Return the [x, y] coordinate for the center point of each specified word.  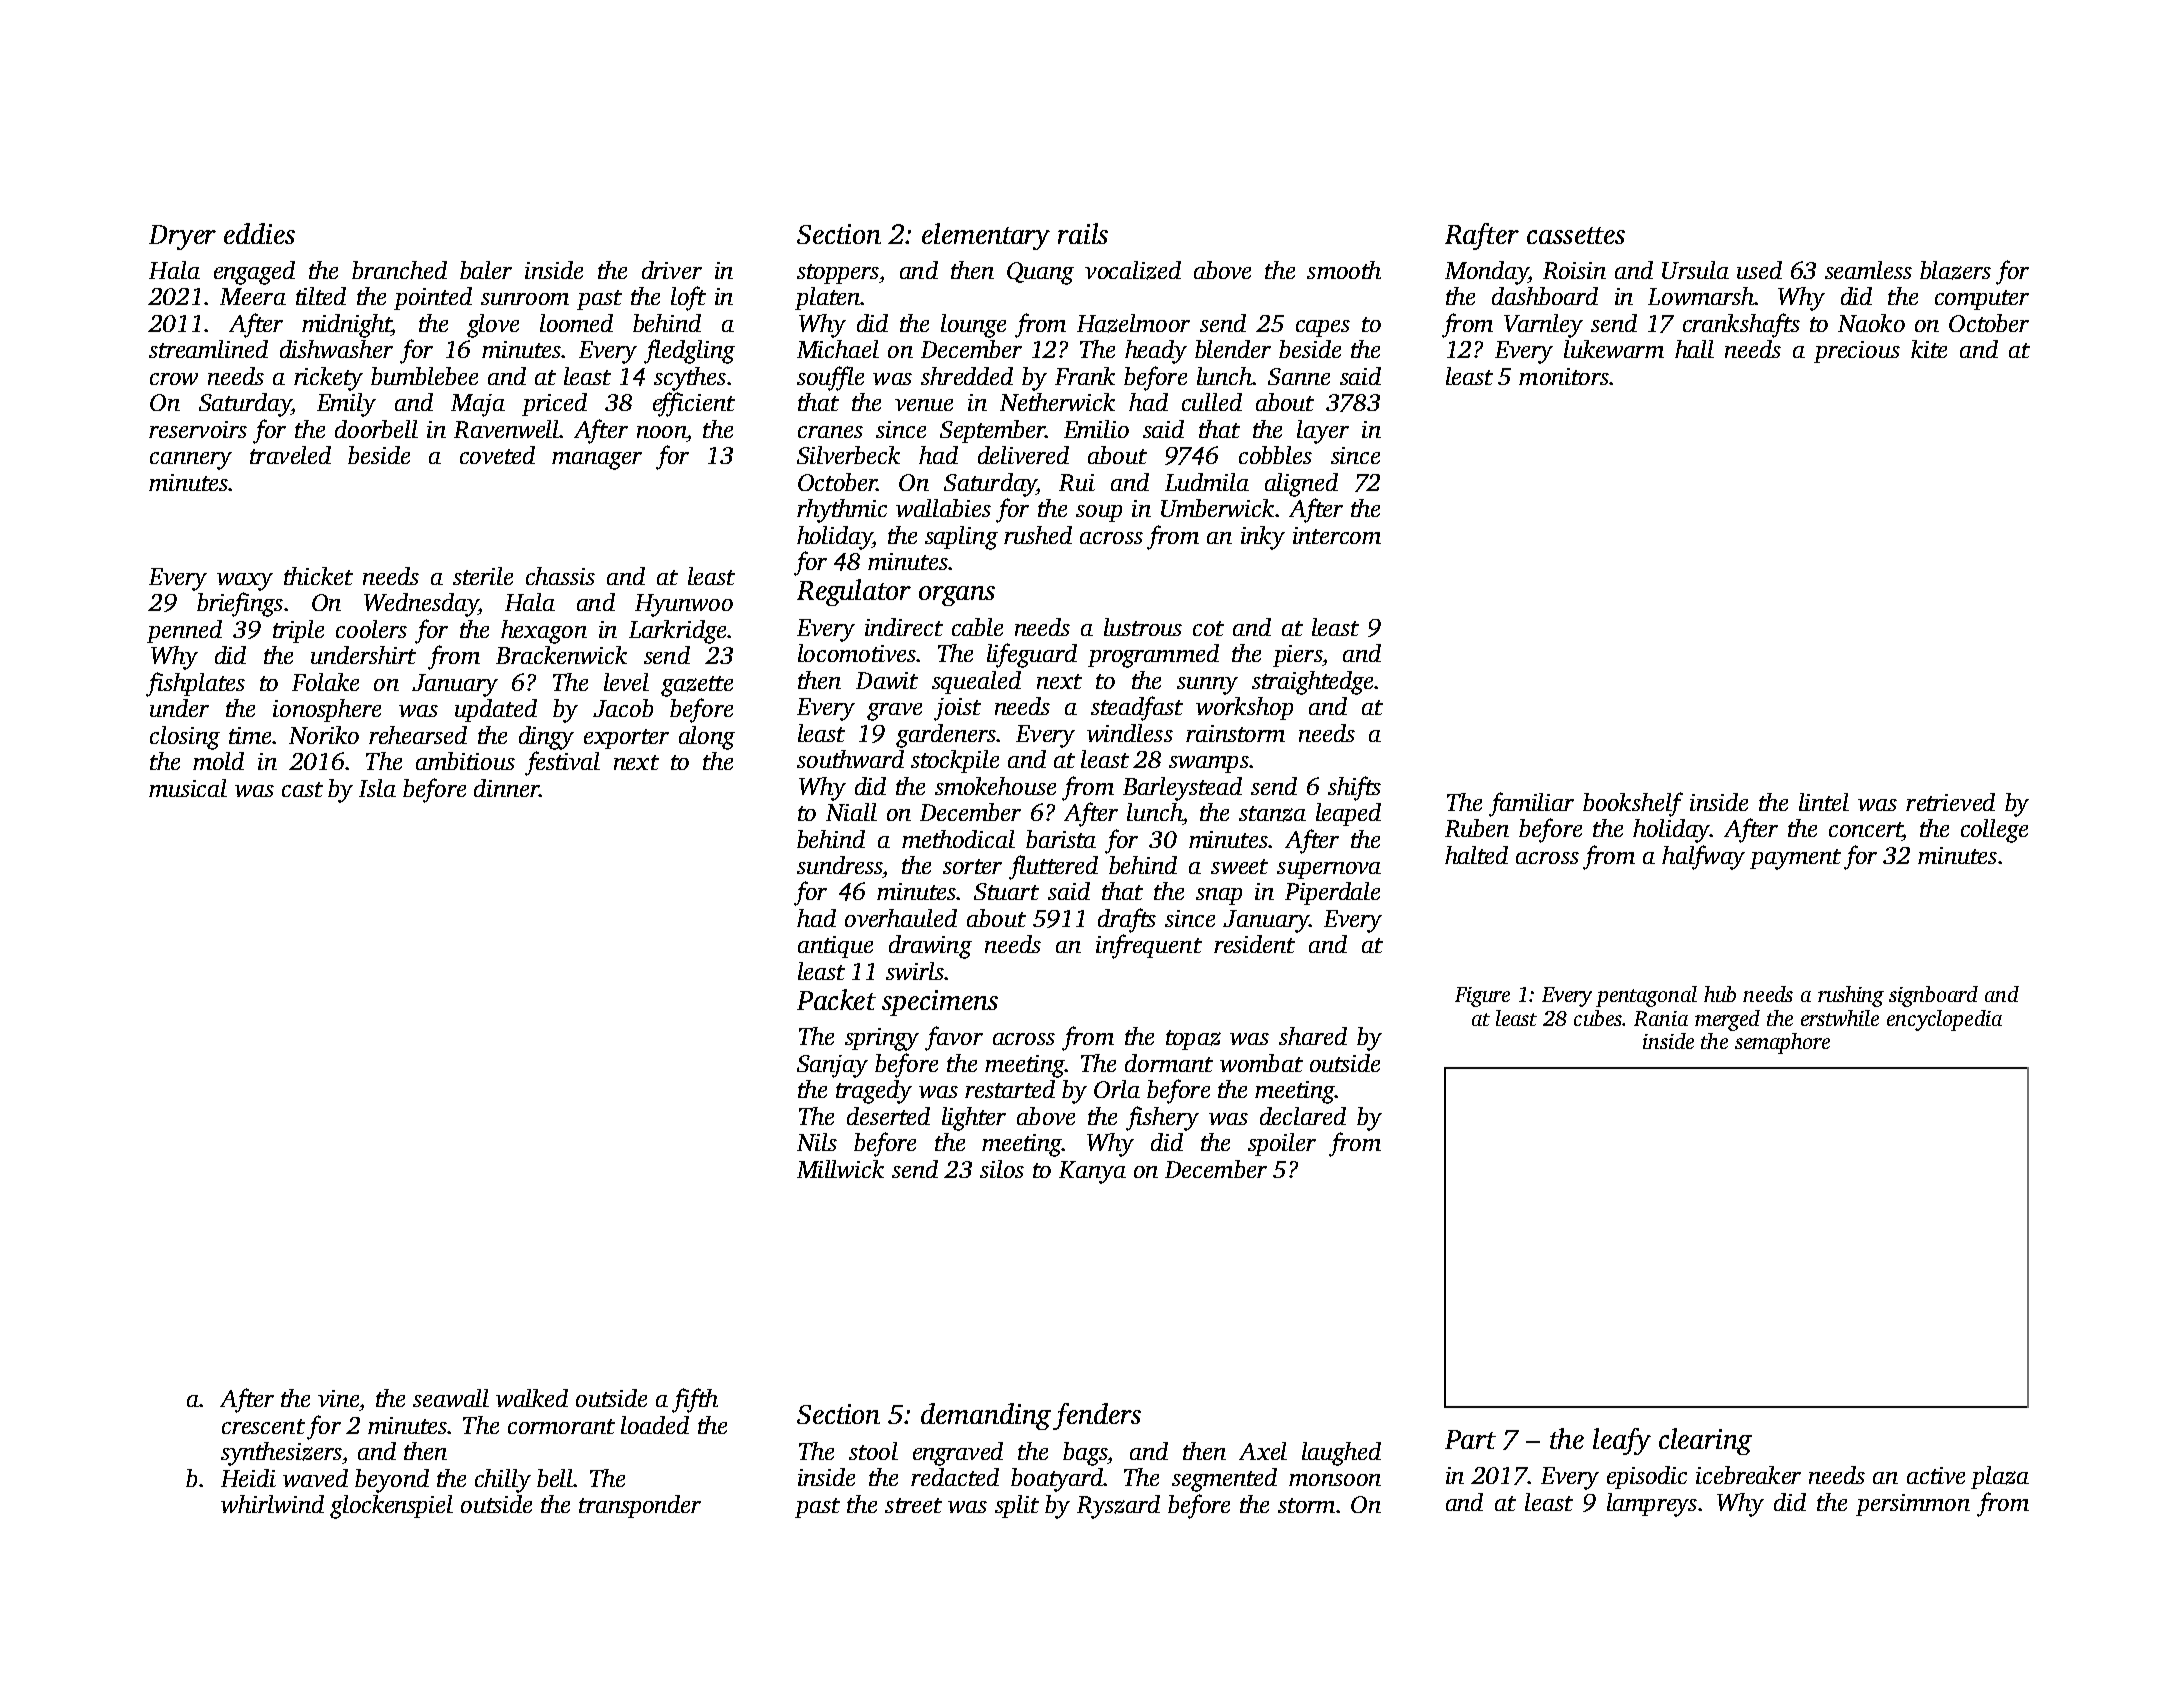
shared [1313, 1036]
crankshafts [1741, 325]
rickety [328, 379]
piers [1297, 656]
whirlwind [272, 1504]
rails [1083, 233]
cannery [191, 461]
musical [188, 788]
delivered [1023, 455]
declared [1303, 1116]
